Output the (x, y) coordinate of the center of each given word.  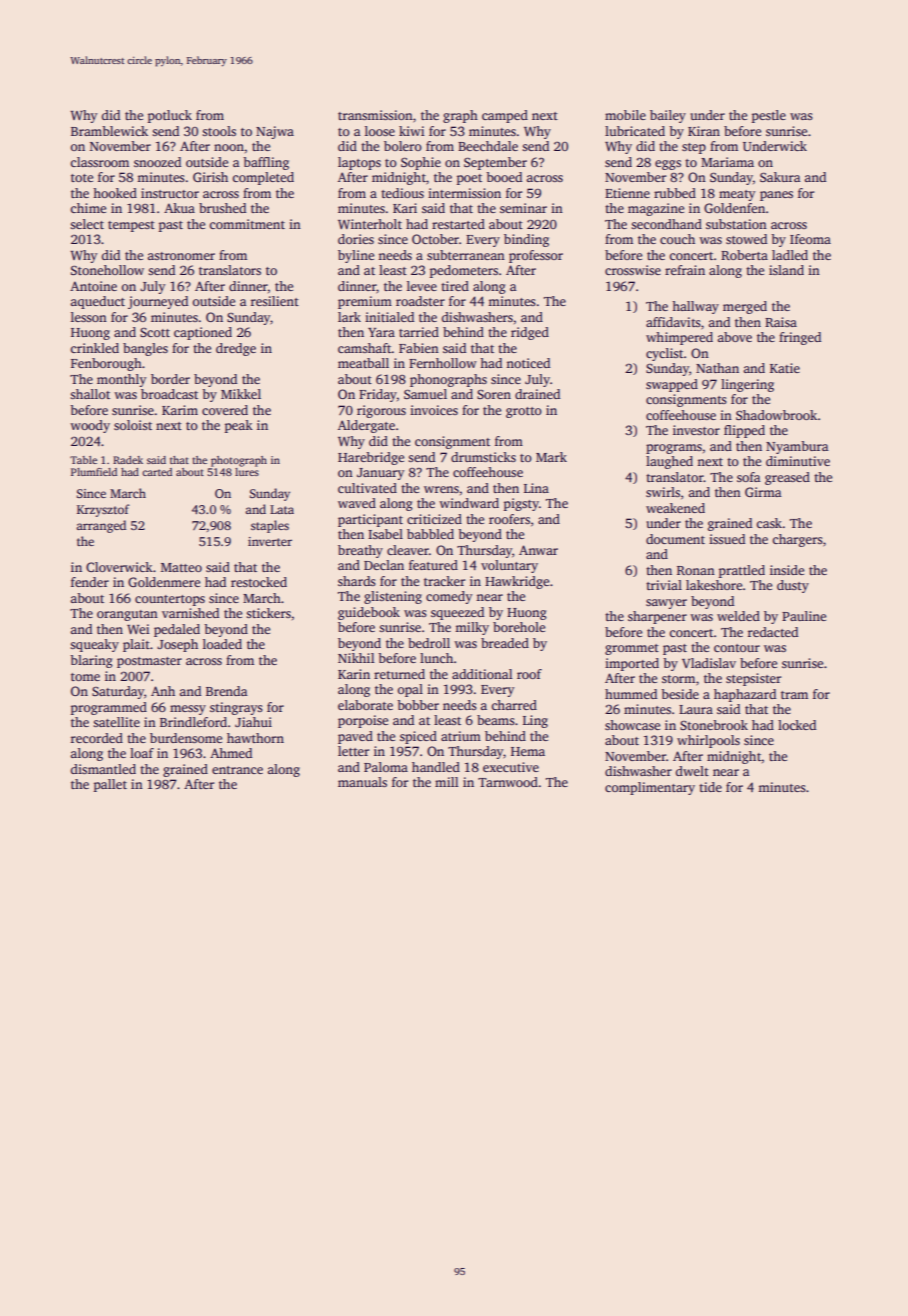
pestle (769, 116)
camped (505, 116)
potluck (170, 116)
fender (90, 582)
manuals (362, 782)
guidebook (369, 613)
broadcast (169, 394)
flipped (744, 431)
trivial (664, 585)
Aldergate (366, 426)
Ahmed (231, 753)
